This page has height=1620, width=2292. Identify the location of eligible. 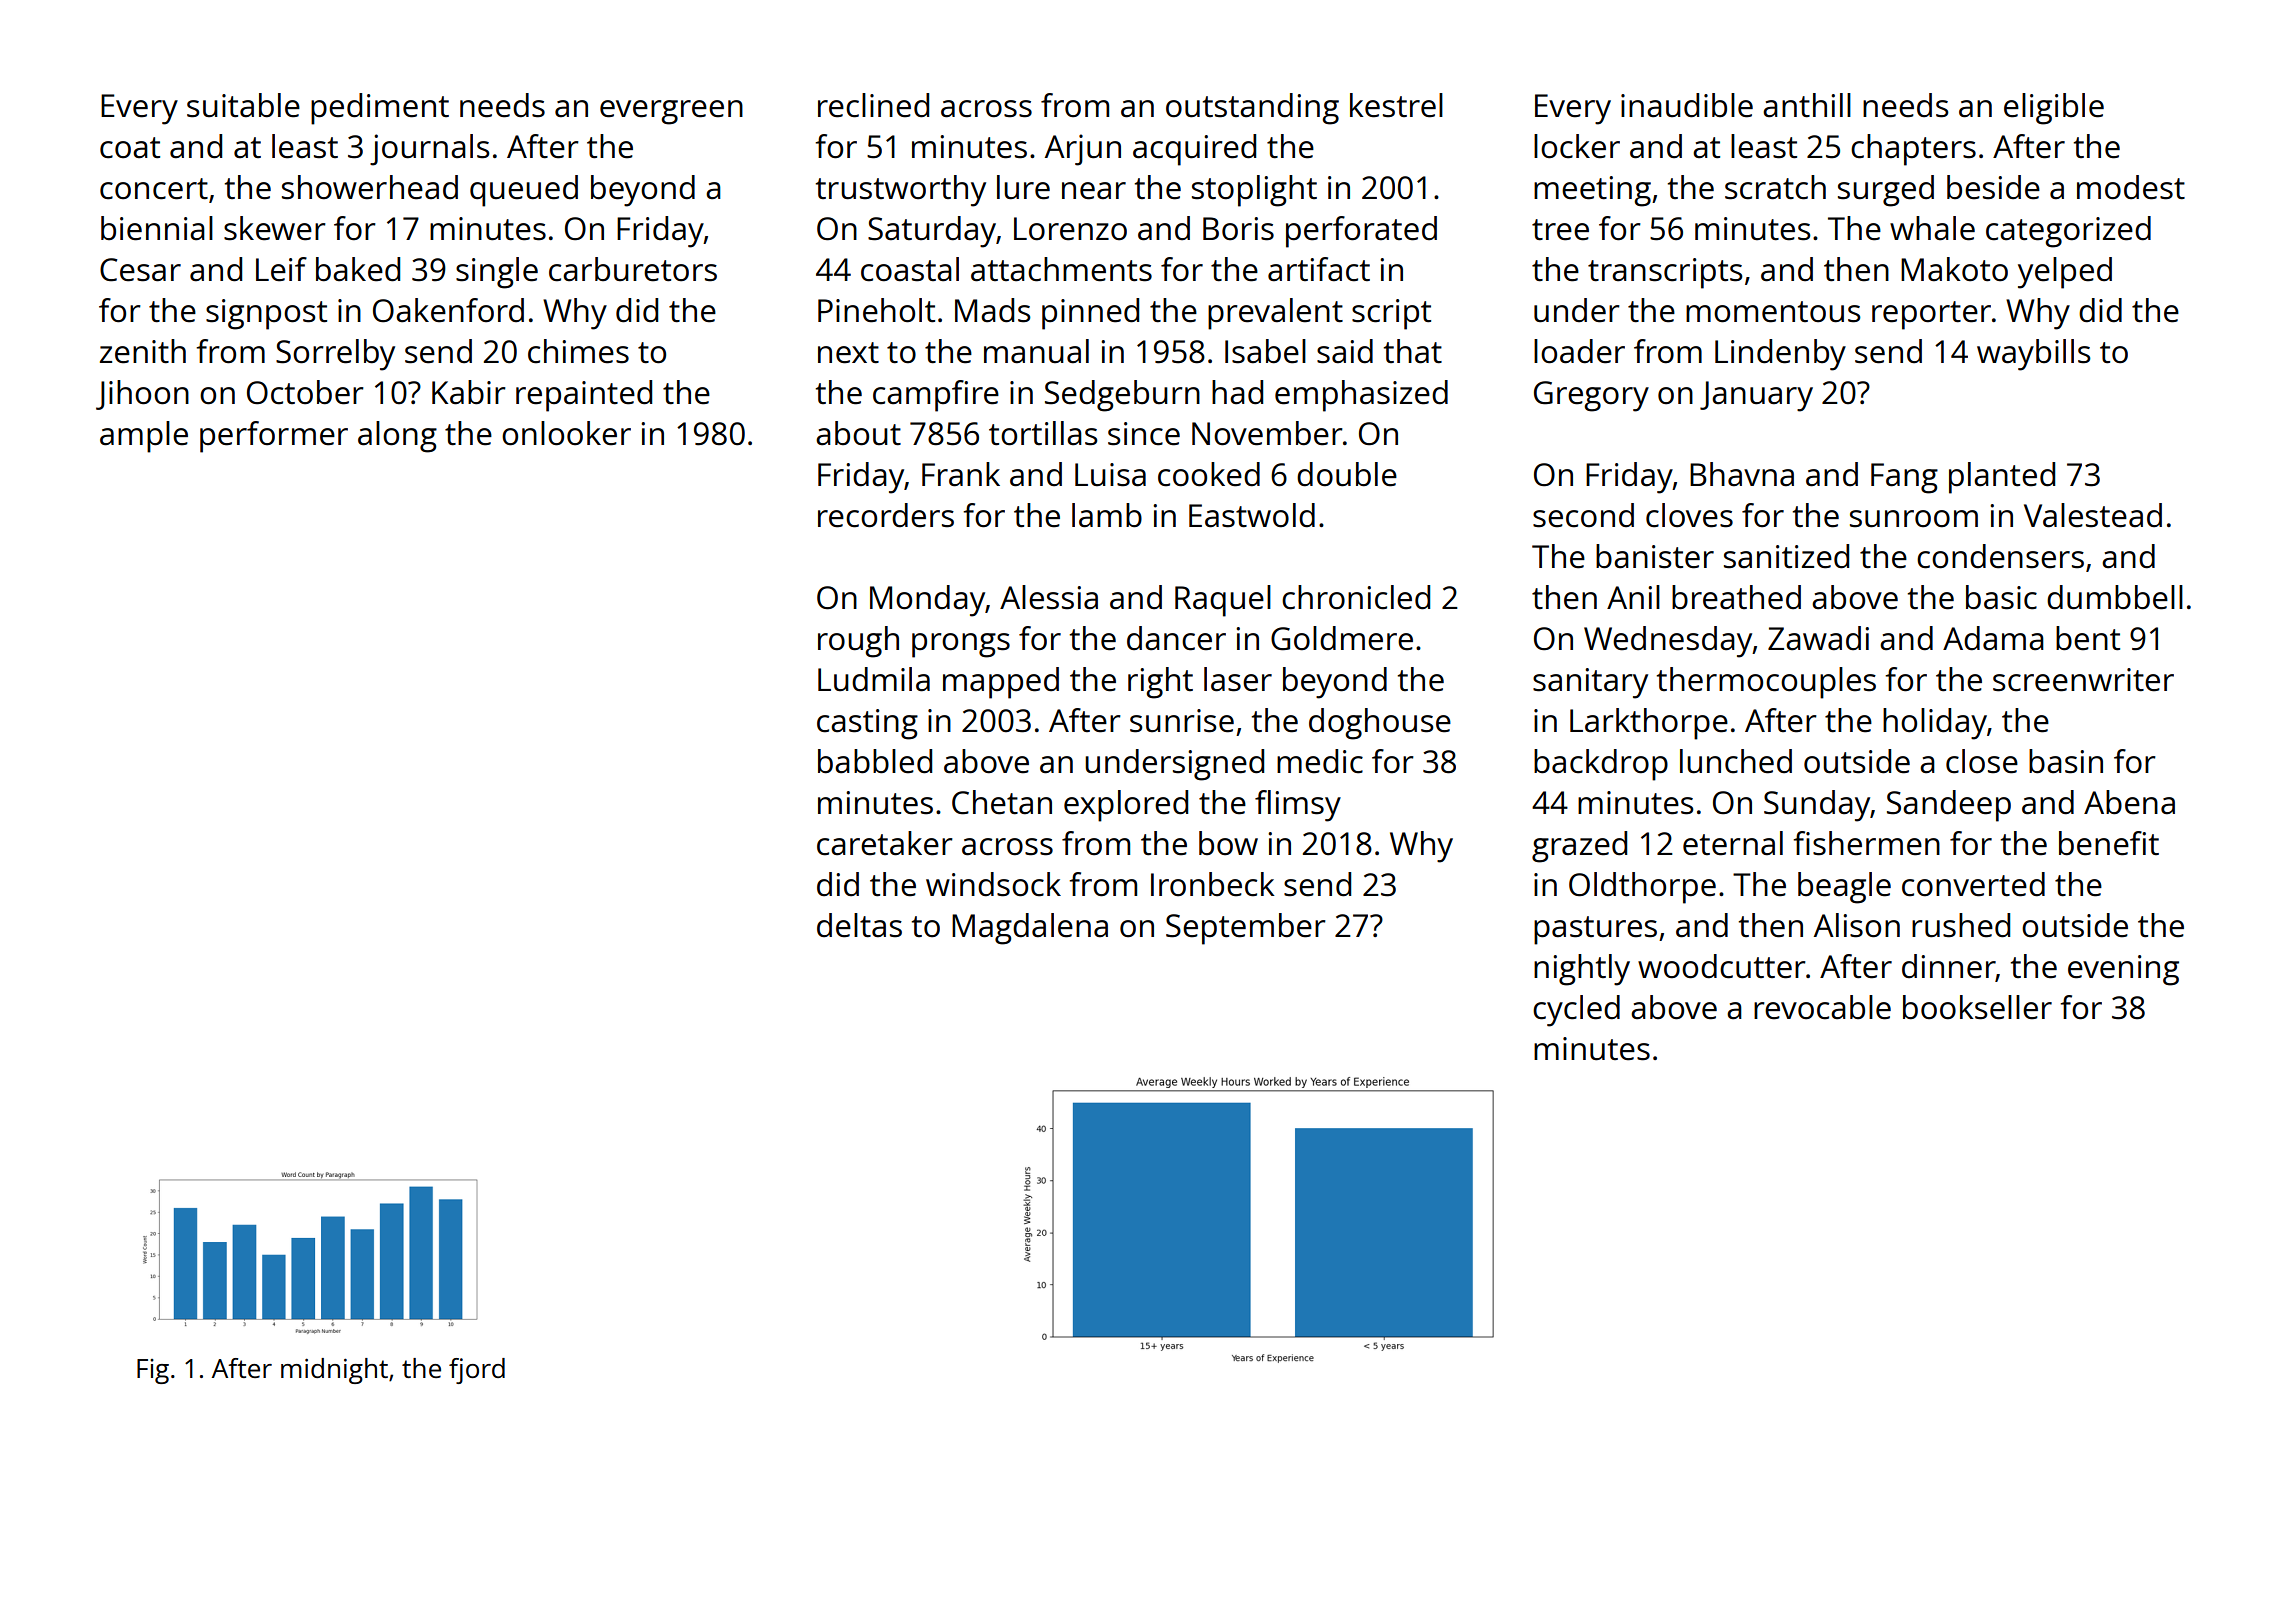
(2054, 109).
